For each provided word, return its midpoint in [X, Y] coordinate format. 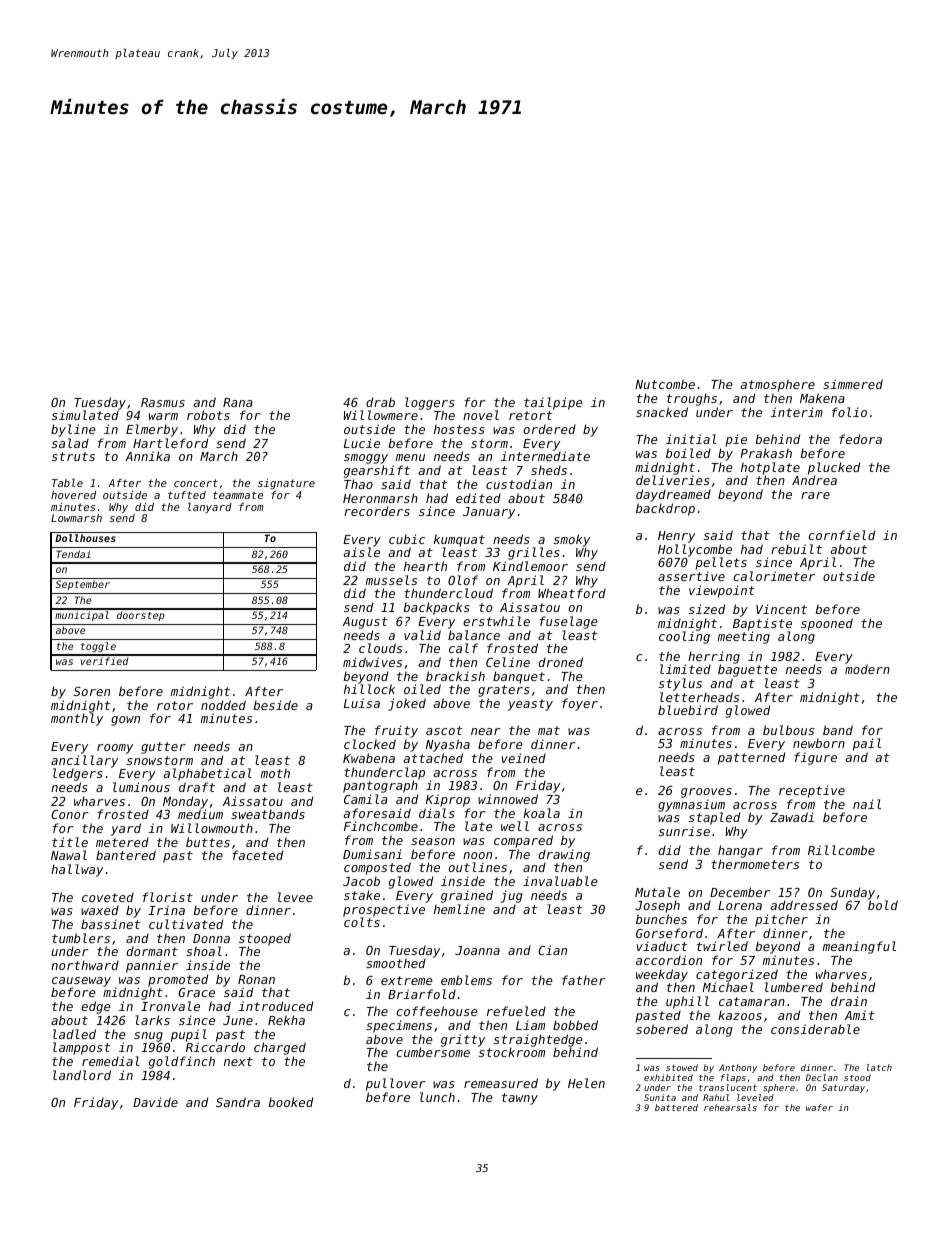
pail [867, 744]
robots [208, 415]
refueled [516, 1011]
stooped [265, 940]
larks [152, 1020]
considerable [815, 1029]
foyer [580, 704]
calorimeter [774, 576]
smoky [572, 541]
